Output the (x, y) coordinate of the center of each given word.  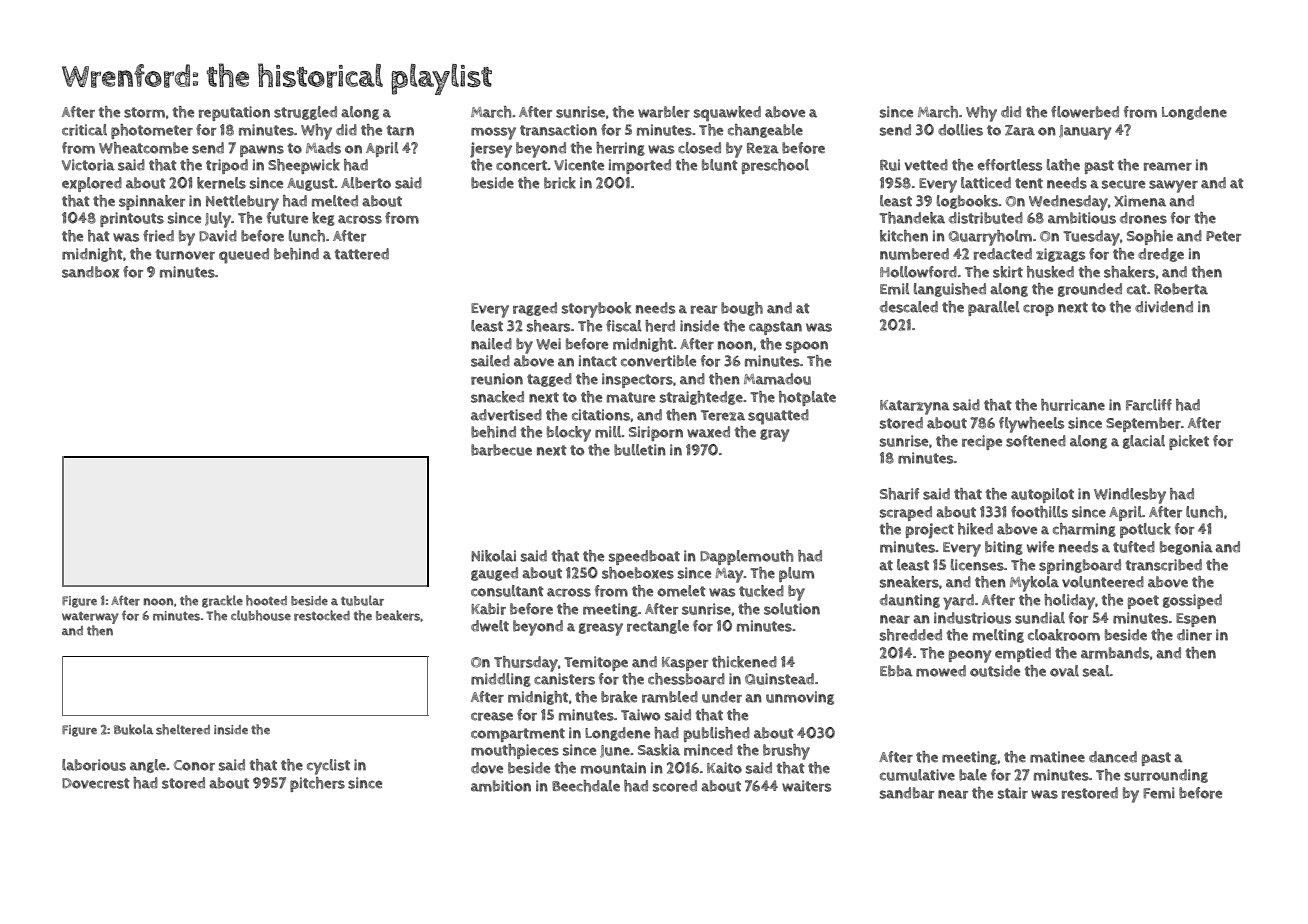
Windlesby (1130, 496)
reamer (1168, 166)
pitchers (317, 784)
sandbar (907, 793)
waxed (708, 432)
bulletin (640, 450)
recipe (982, 442)
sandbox (90, 272)
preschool (775, 166)
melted (335, 201)
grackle (222, 601)
